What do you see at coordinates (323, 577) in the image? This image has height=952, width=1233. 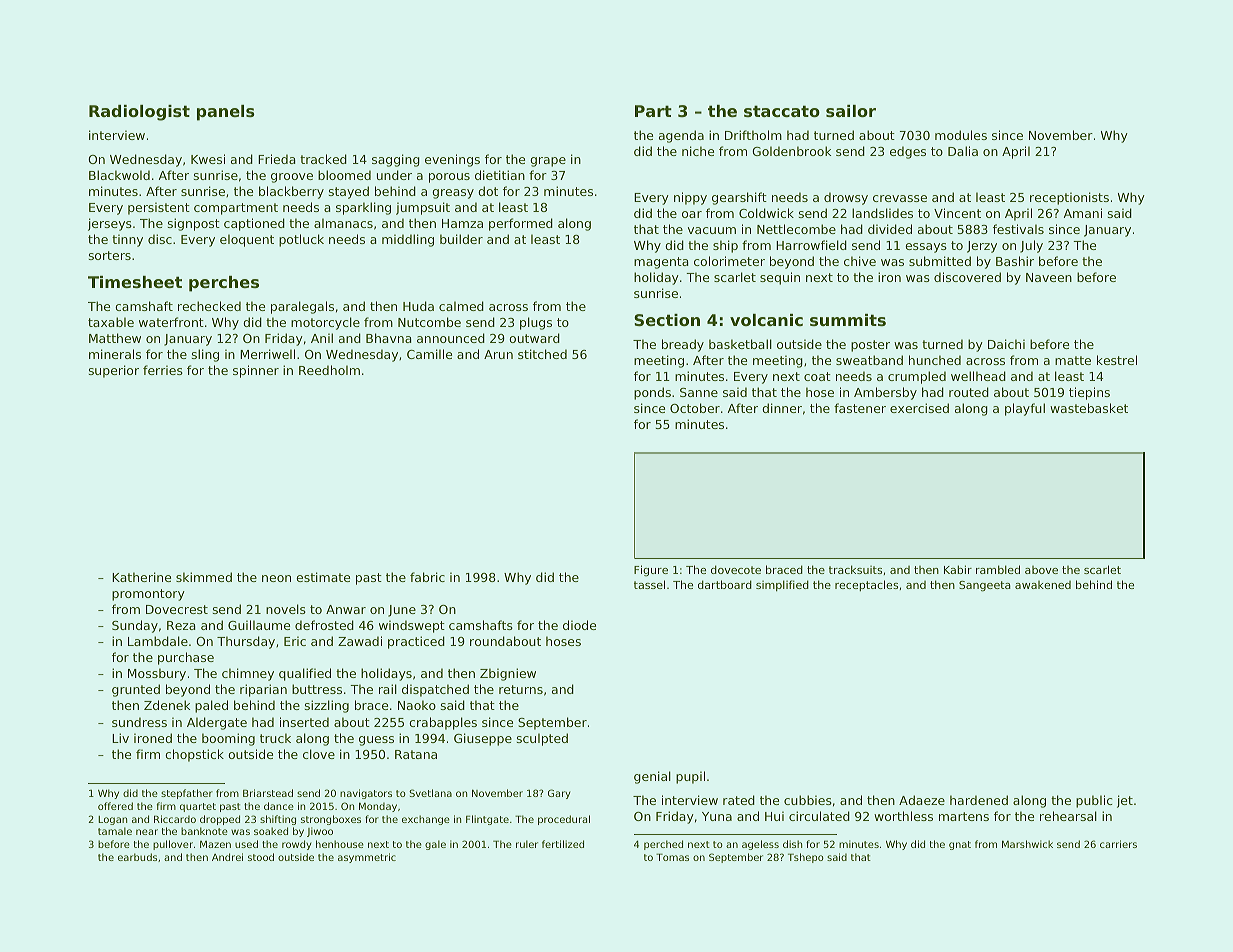 I see `estimate` at bounding box center [323, 577].
